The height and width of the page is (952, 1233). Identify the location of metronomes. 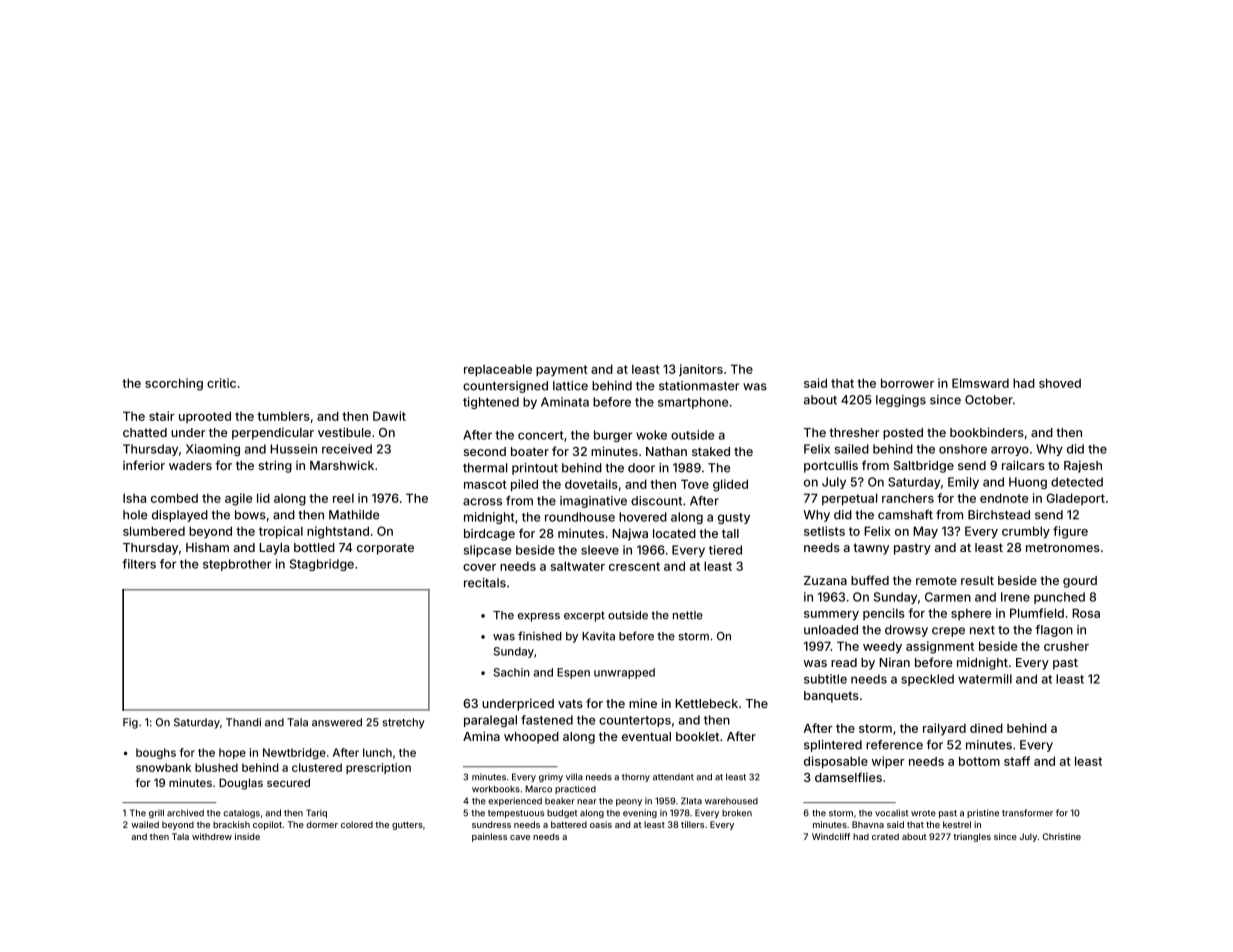
(1063, 547).
